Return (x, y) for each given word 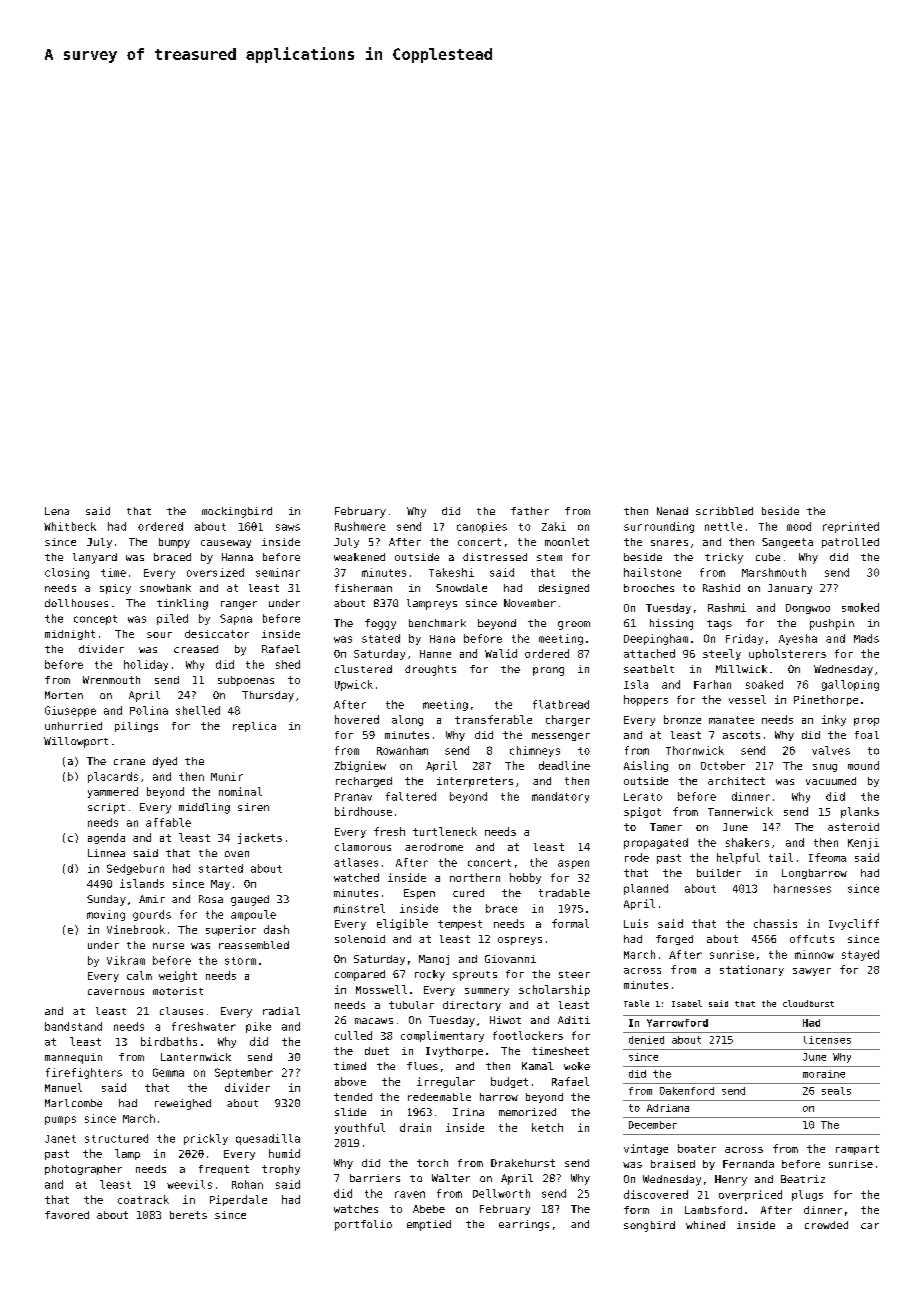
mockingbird (237, 512)
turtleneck (445, 831)
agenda (106, 838)
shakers (747, 842)
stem (549, 557)
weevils (189, 1184)
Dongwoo (808, 609)
